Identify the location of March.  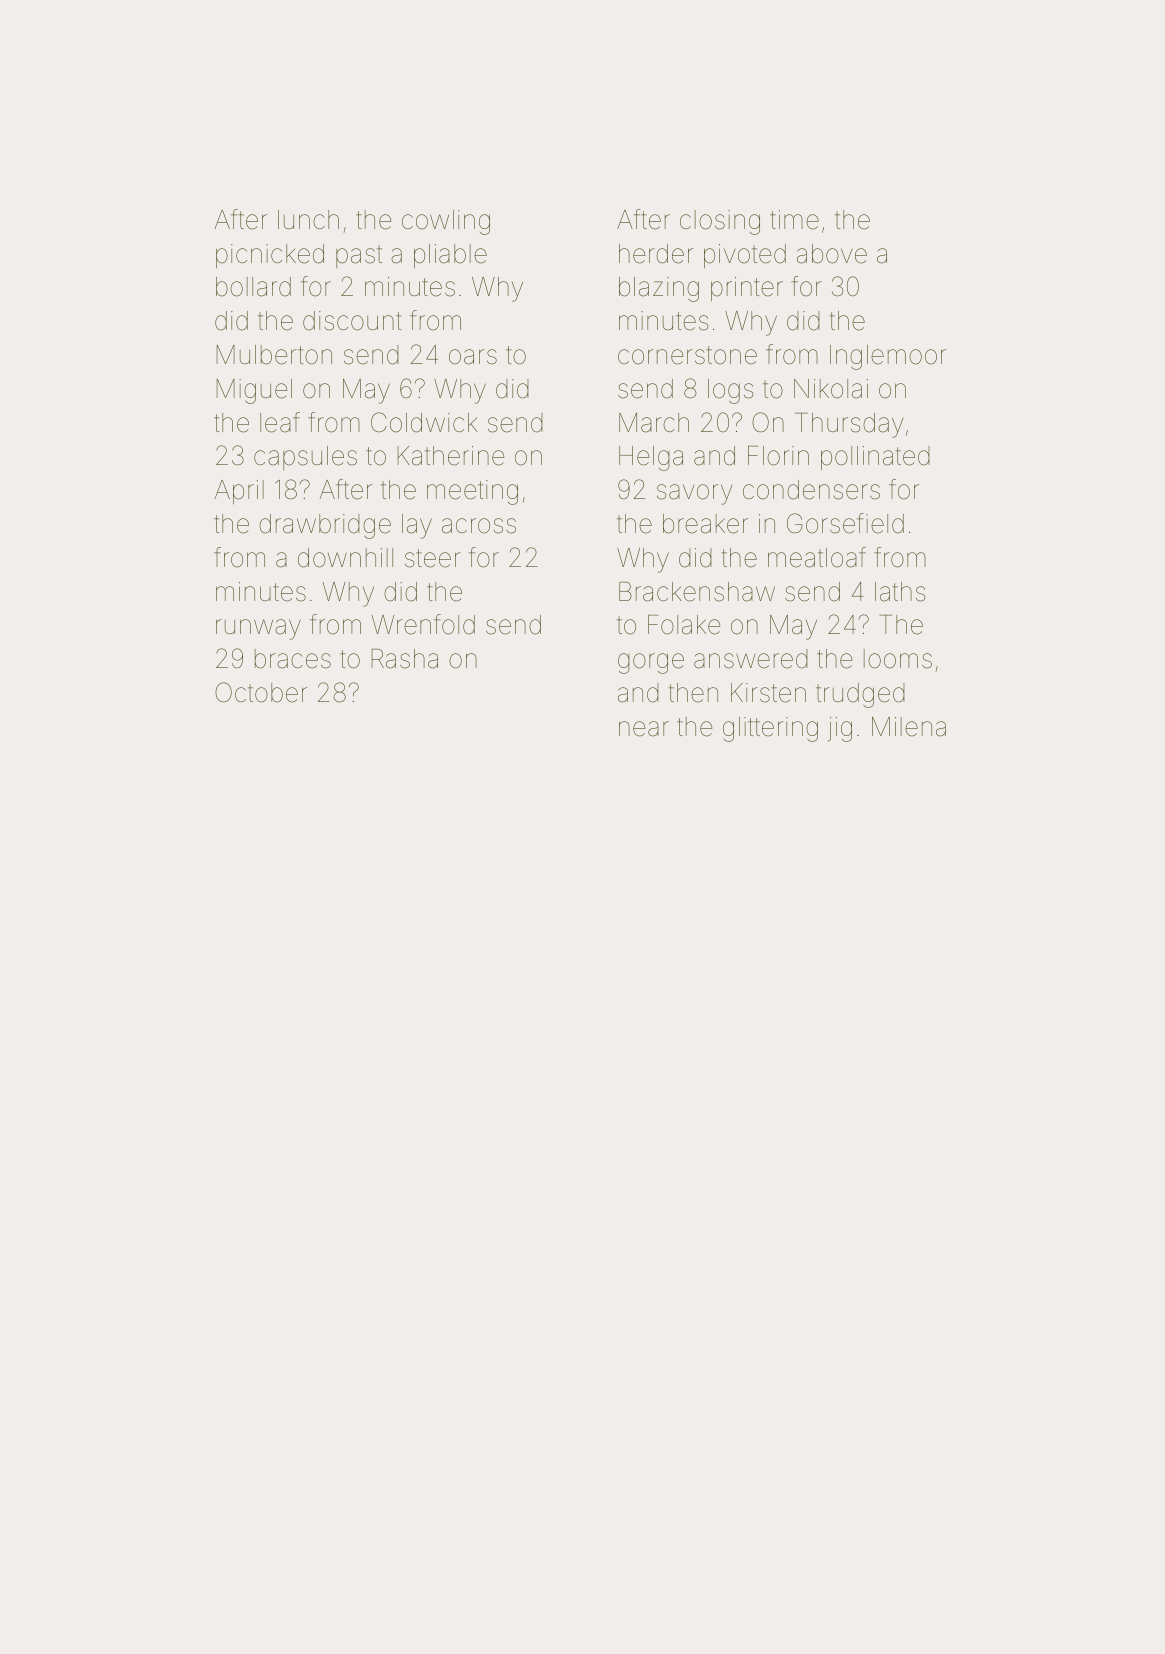
(654, 423).
